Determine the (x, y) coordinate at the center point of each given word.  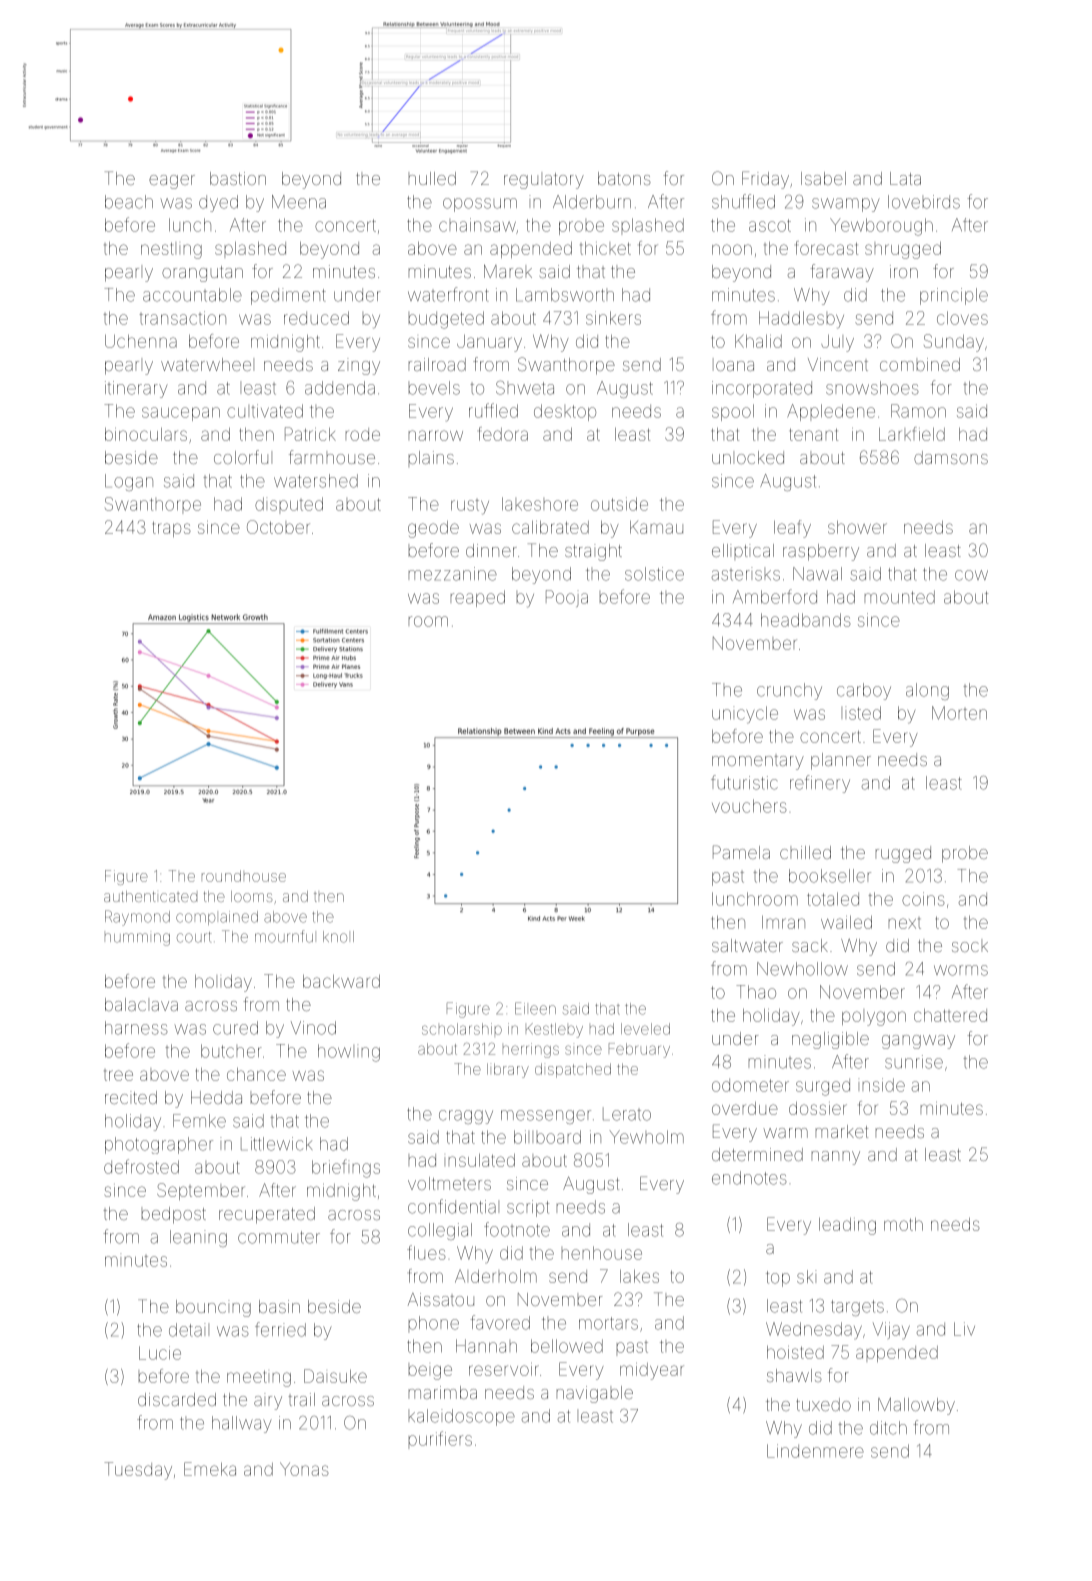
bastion (238, 178)
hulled (432, 178)
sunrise (914, 1062)
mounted (900, 597)
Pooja (567, 598)
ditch (888, 1428)
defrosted (141, 1166)
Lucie (160, 1353)
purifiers (440, 1438)
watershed (316, 481)
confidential (452, 1206)
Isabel (823, 178)
